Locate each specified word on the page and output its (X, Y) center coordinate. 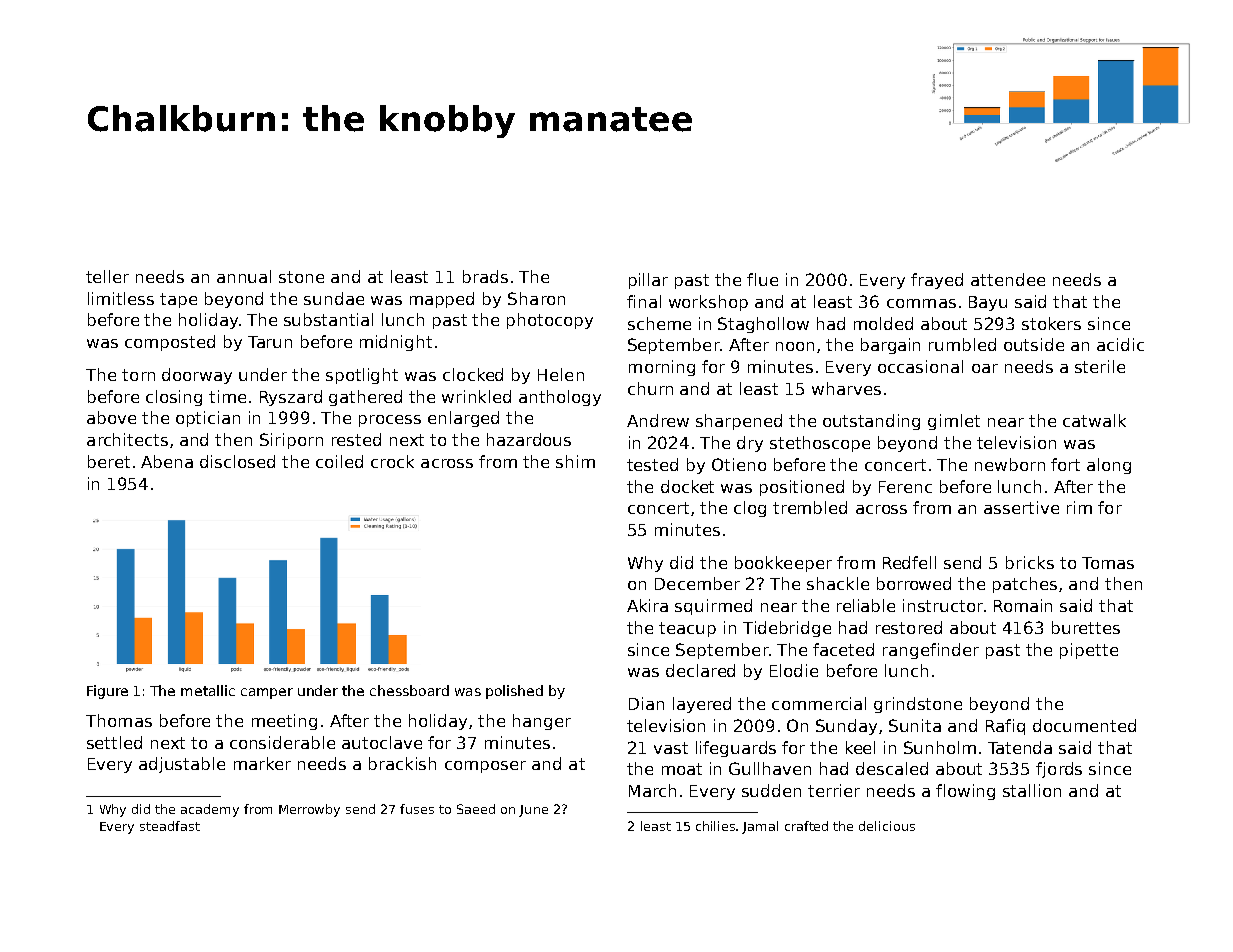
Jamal (760, 827)
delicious (887, 826)
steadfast (170, 826)
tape (178, 300)
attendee (1008, 279)
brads (485, 276)
